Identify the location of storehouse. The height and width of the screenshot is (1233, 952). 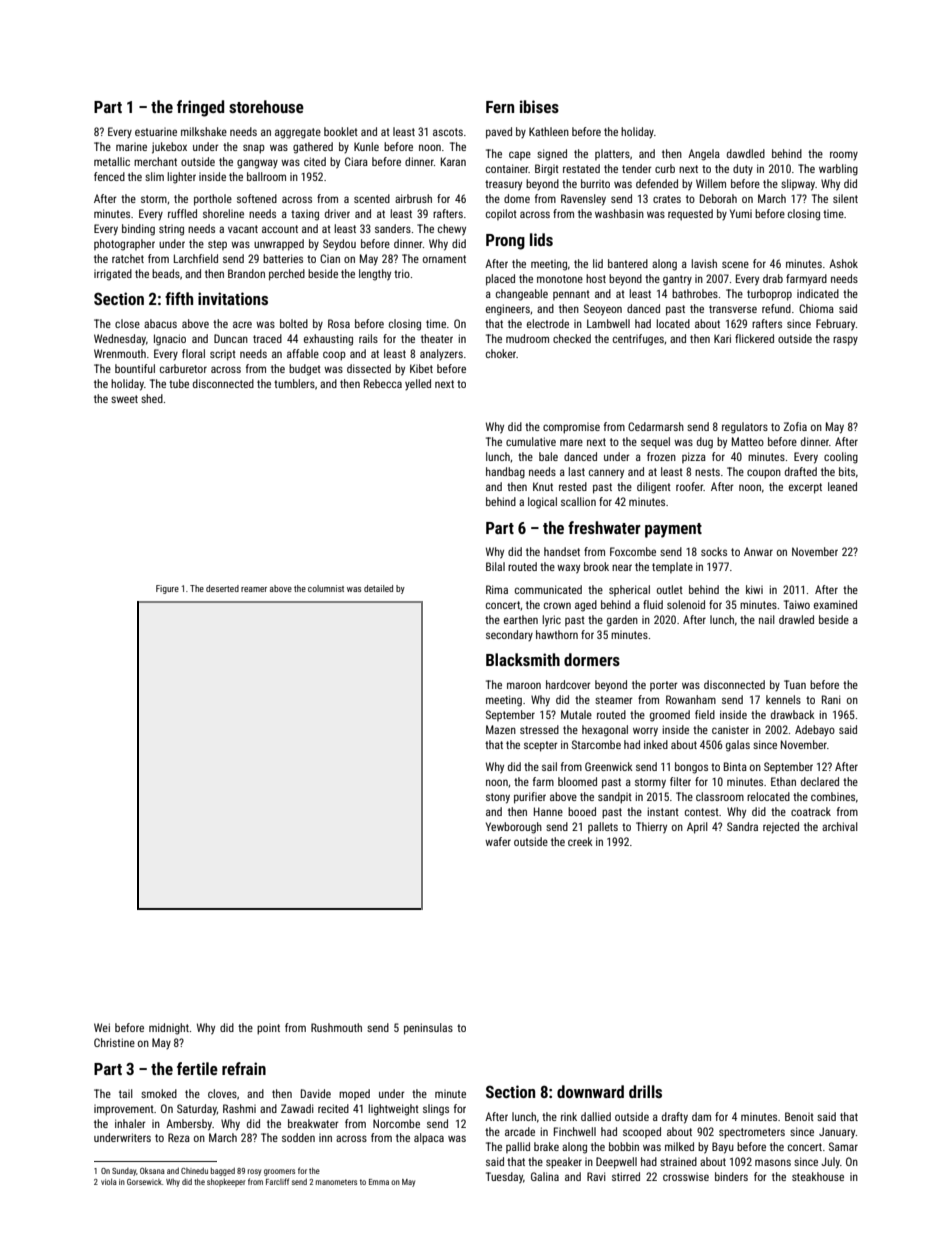
(266, 106).
